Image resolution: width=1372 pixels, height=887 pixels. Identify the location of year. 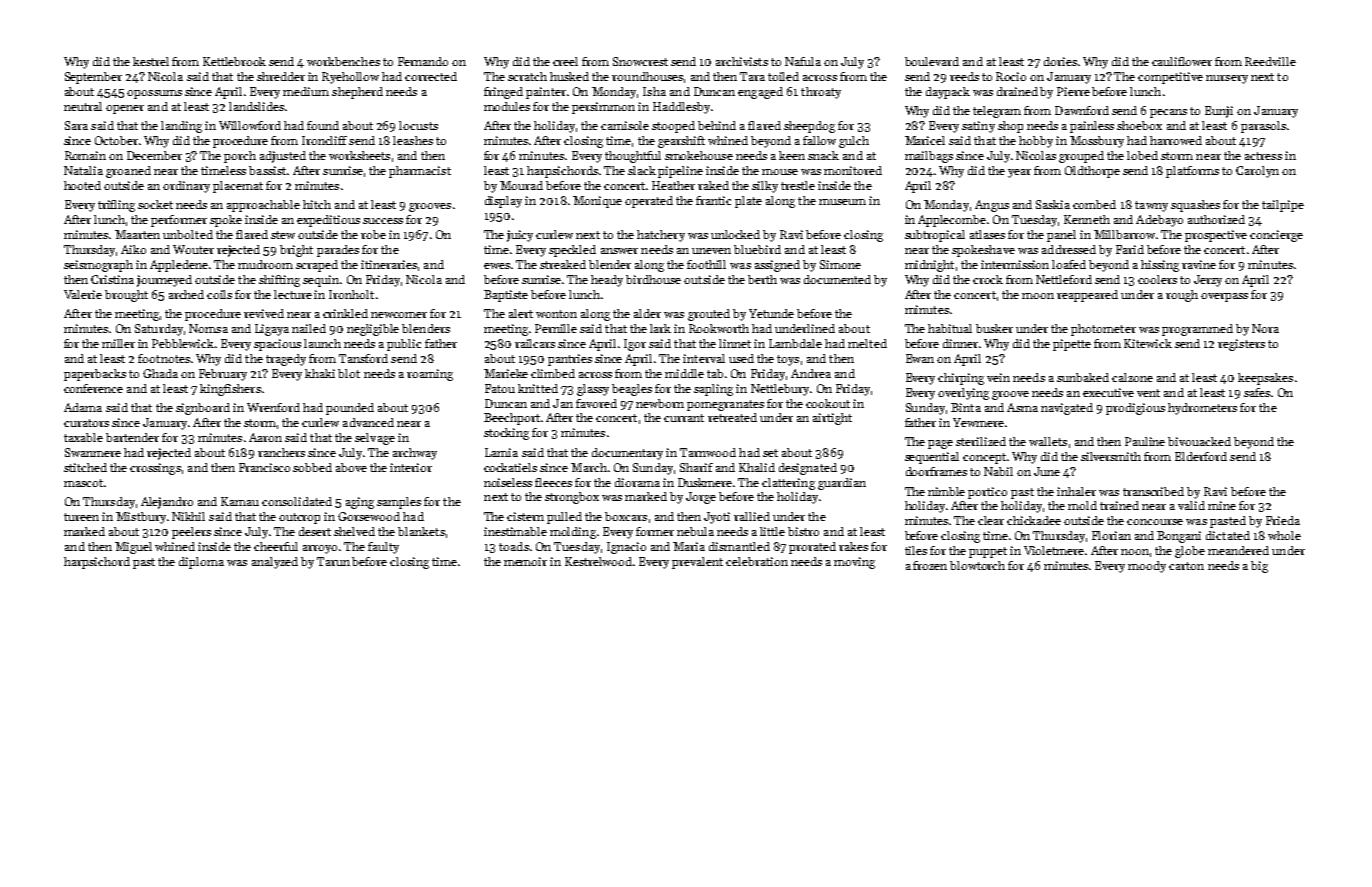
(1019, 173).
